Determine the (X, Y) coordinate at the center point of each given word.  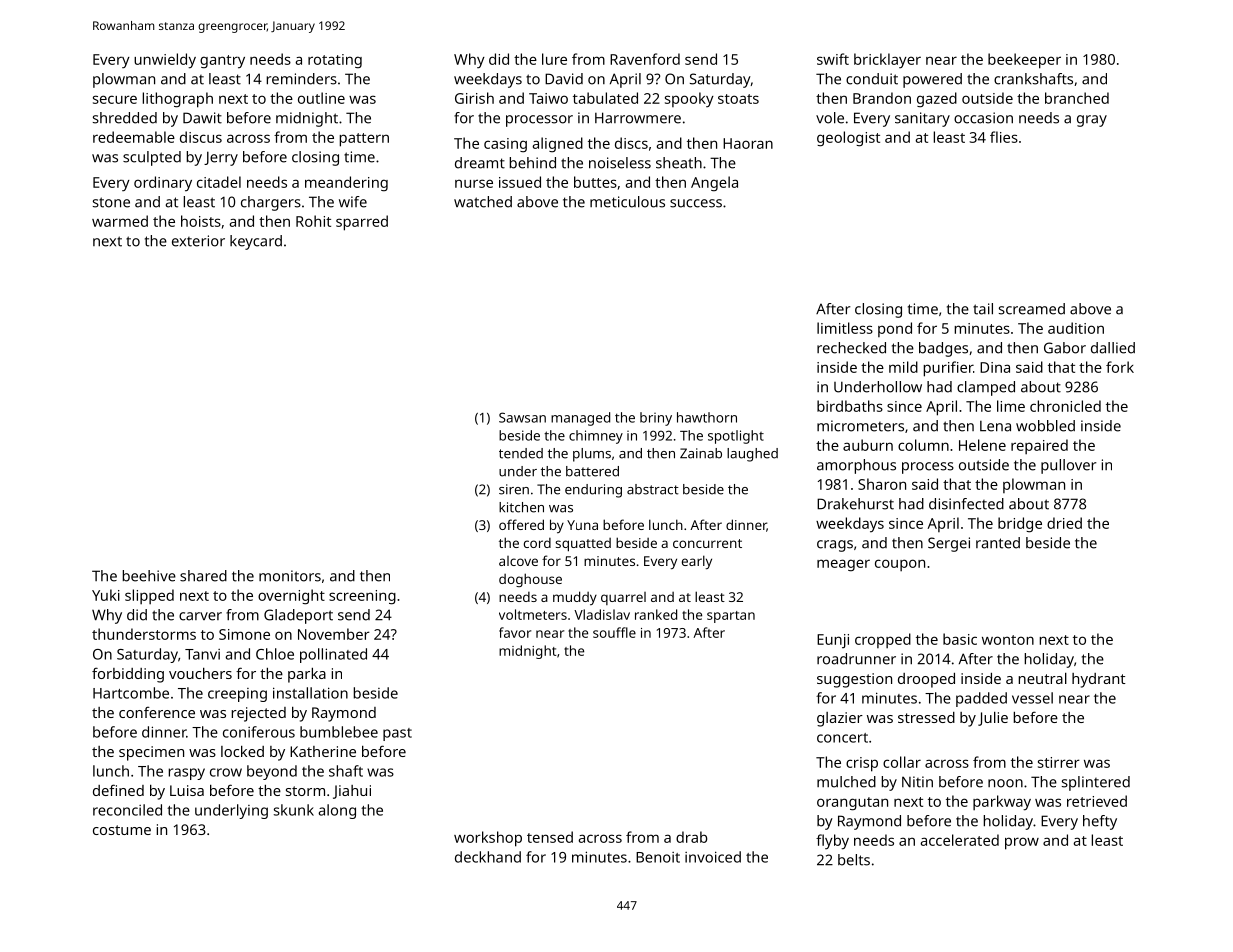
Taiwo (548, 98)
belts (854, 860)
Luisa (187, 790)
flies (1004, 137)
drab (691, 837)
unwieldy (165, 61)
